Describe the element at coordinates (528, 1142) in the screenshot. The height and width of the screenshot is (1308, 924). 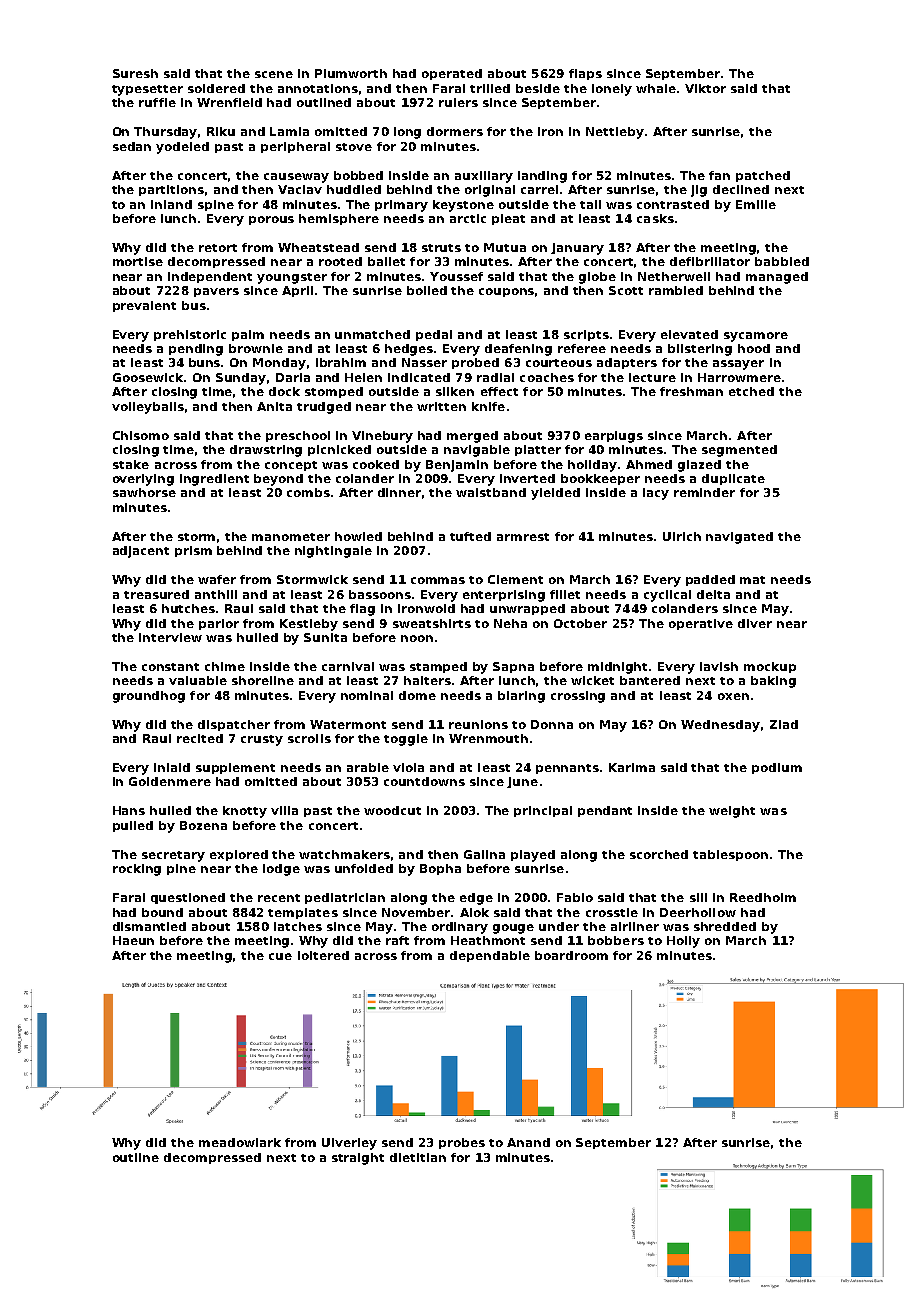
I see `Anand` at that location.
